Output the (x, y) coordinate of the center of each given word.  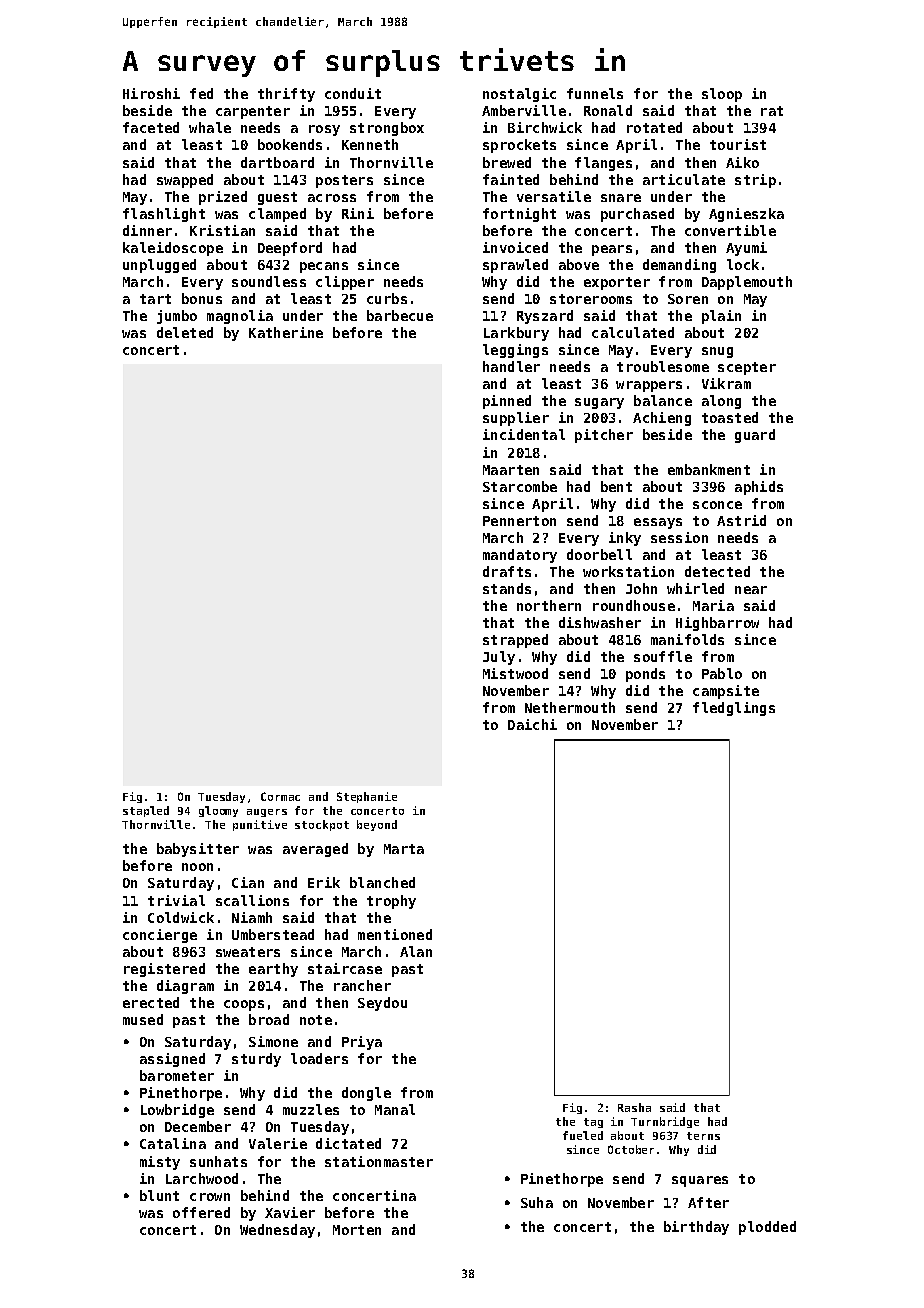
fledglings (734, 709)
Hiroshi (151, 93)
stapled (146, 811)
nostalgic (519, 95)
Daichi (532, 724)
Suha (537, 1202)
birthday (696, 1228)
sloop (722, 95)
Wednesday (277, 1231)
